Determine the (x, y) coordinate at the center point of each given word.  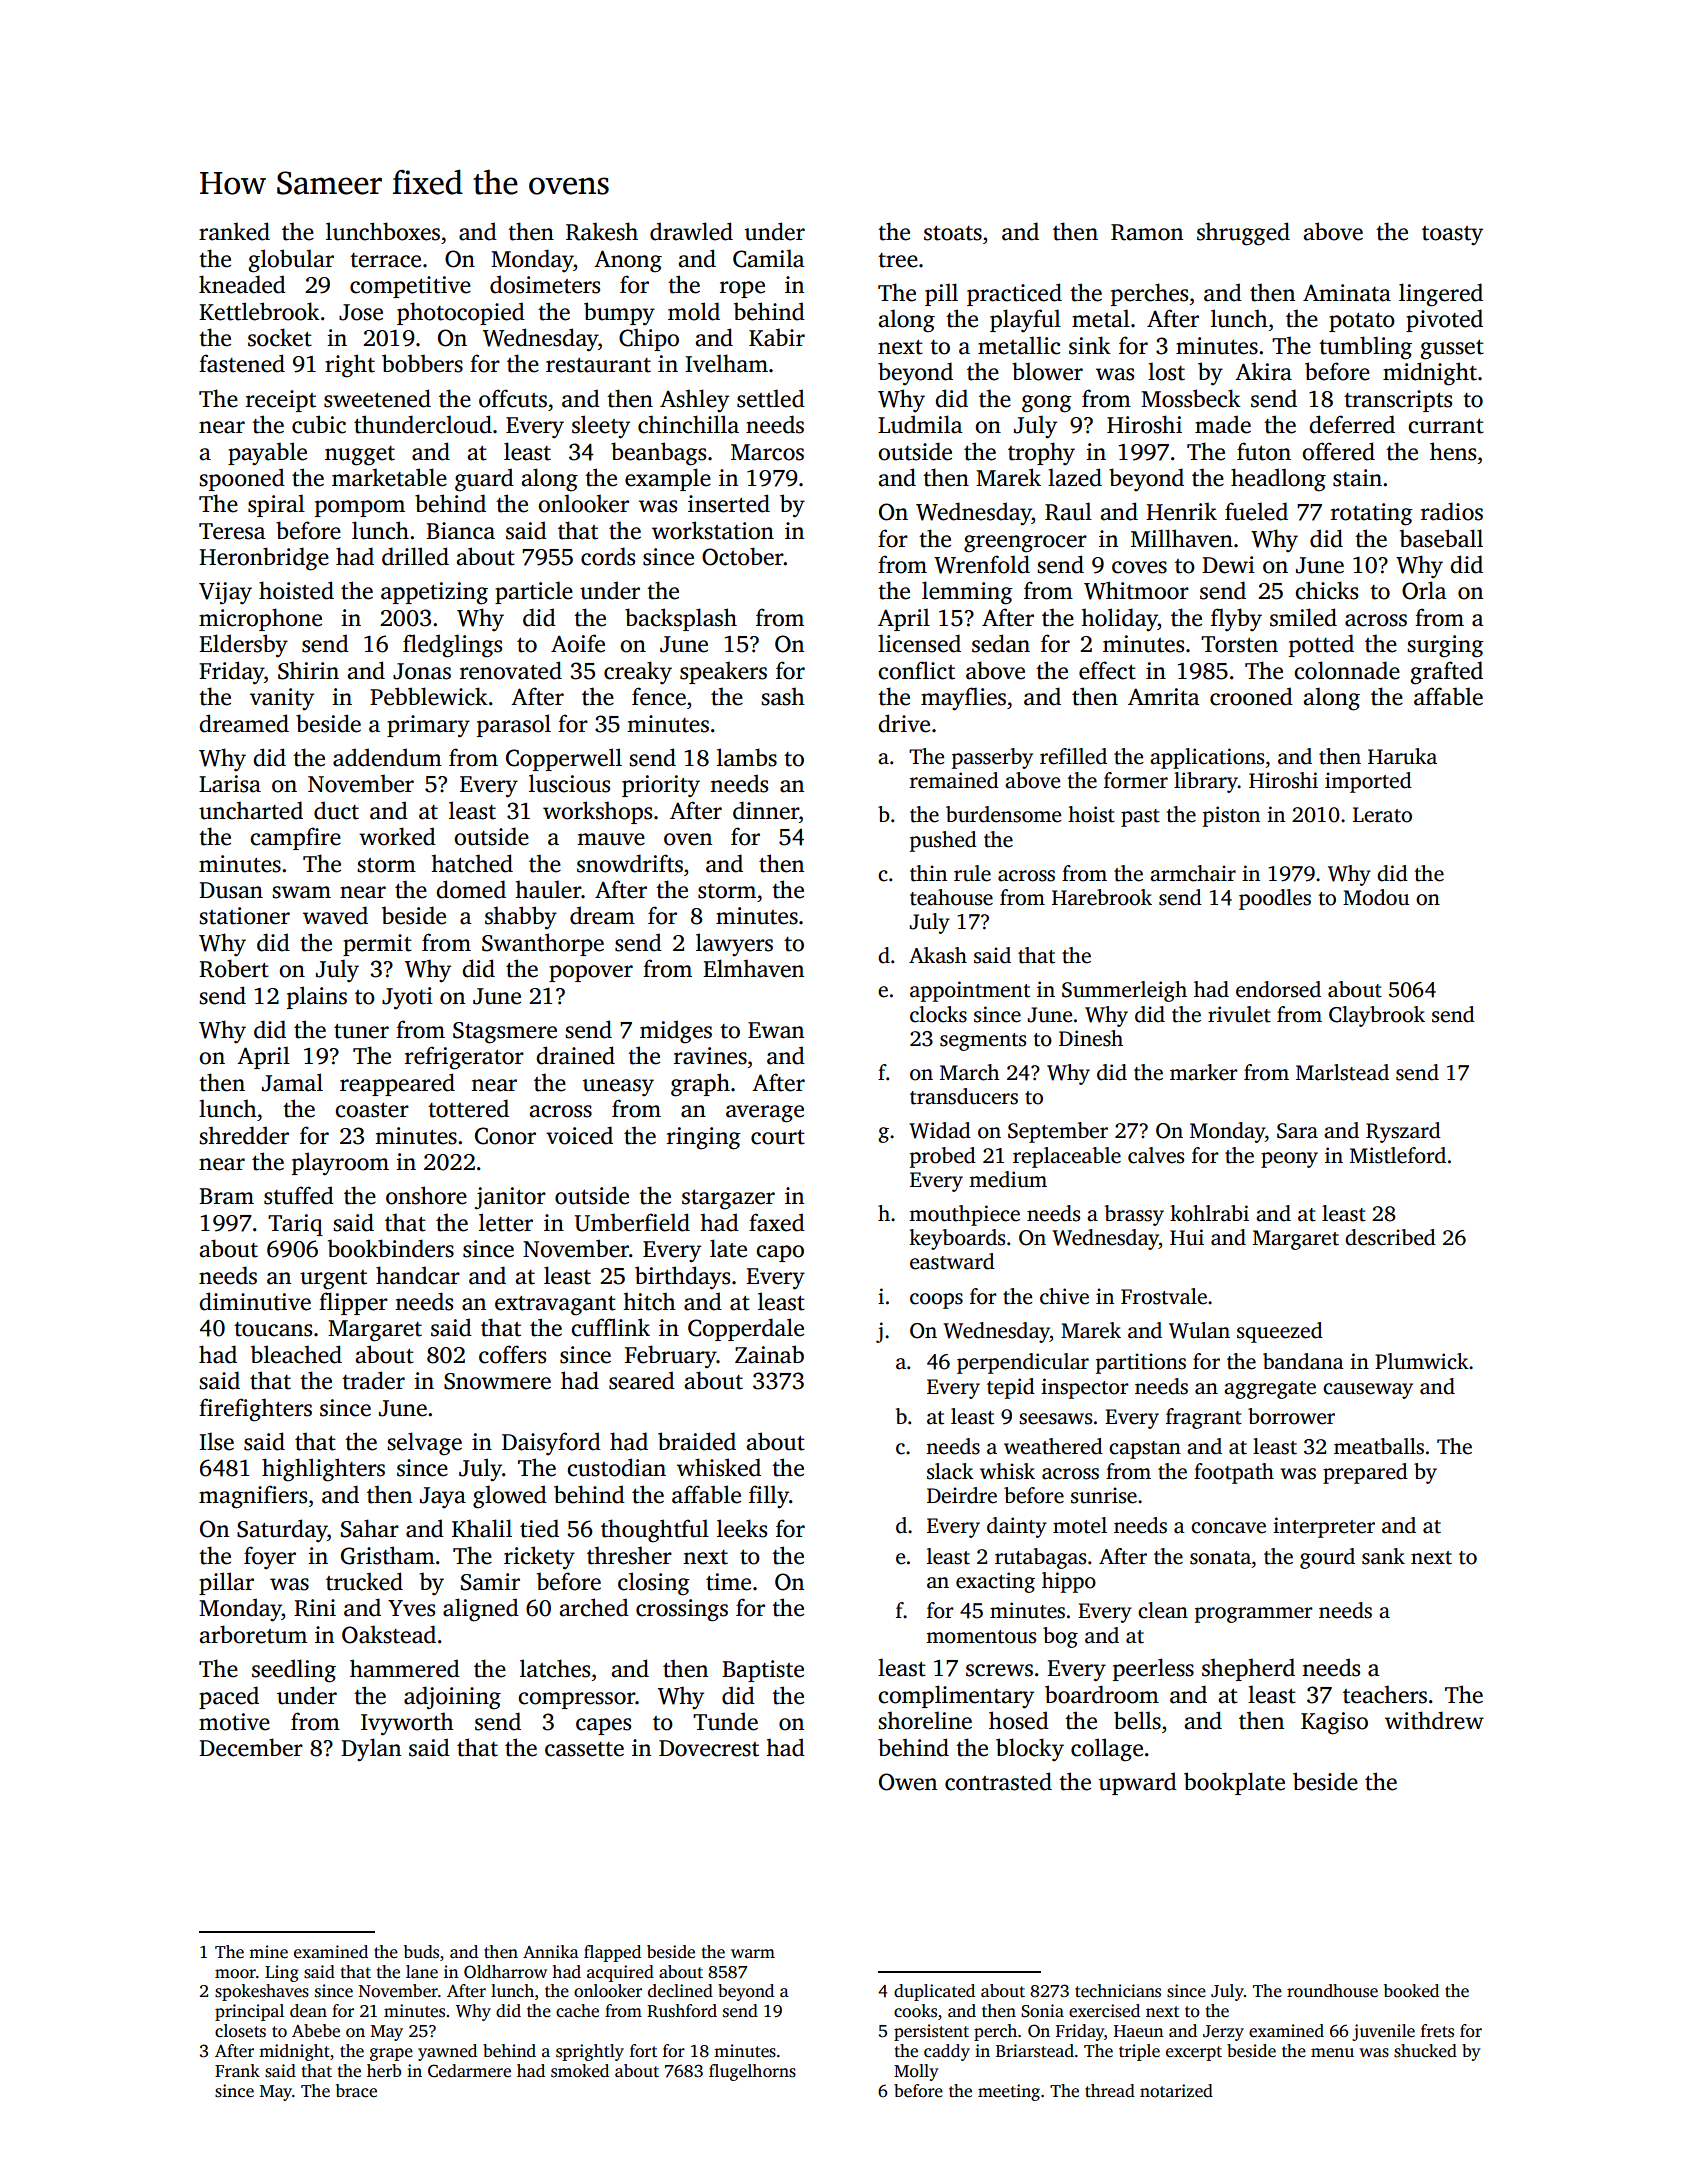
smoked (580, 2071)
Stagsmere (505, 1033)
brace (356, 2091)
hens (1453, 451)
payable (267, 454)
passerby (992, 758)
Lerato (1382, 815)
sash (783, 696)
